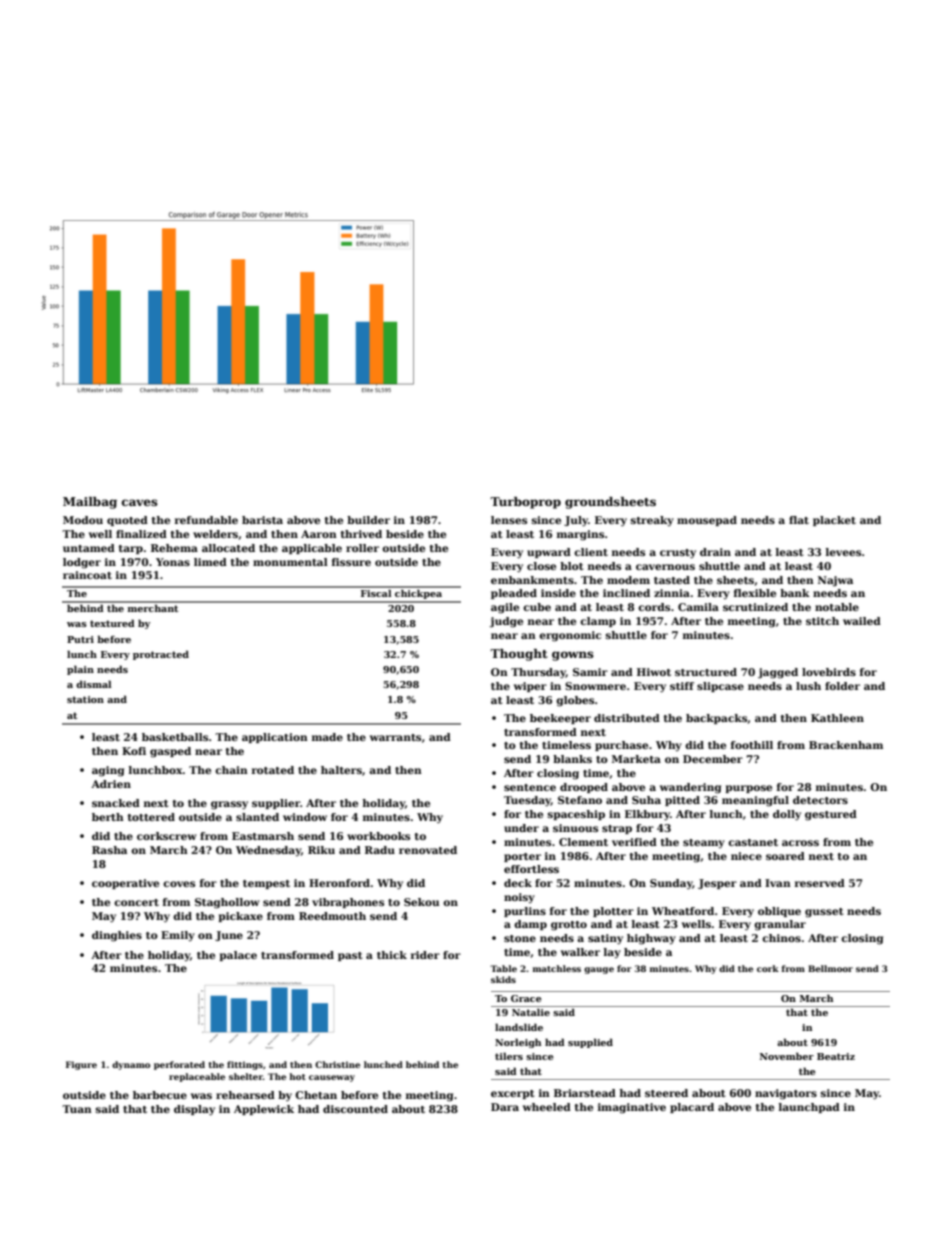 Image resolution: width=952 pixels, height=1233 pixels. Describe the element at coordinates (752, 745) in the image. I see `foothill` at that location.
